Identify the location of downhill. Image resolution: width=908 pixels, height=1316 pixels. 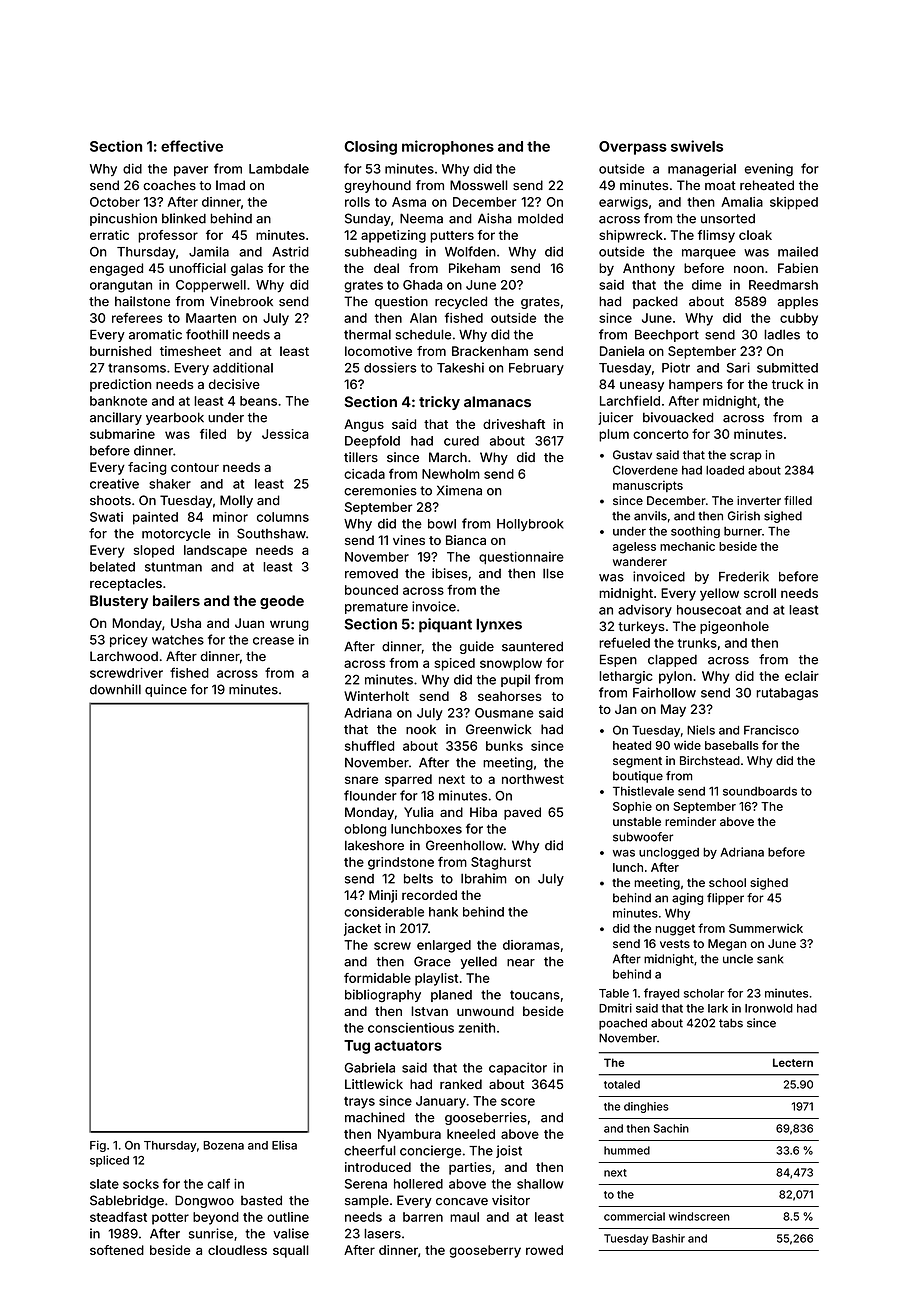
(115, 689).
